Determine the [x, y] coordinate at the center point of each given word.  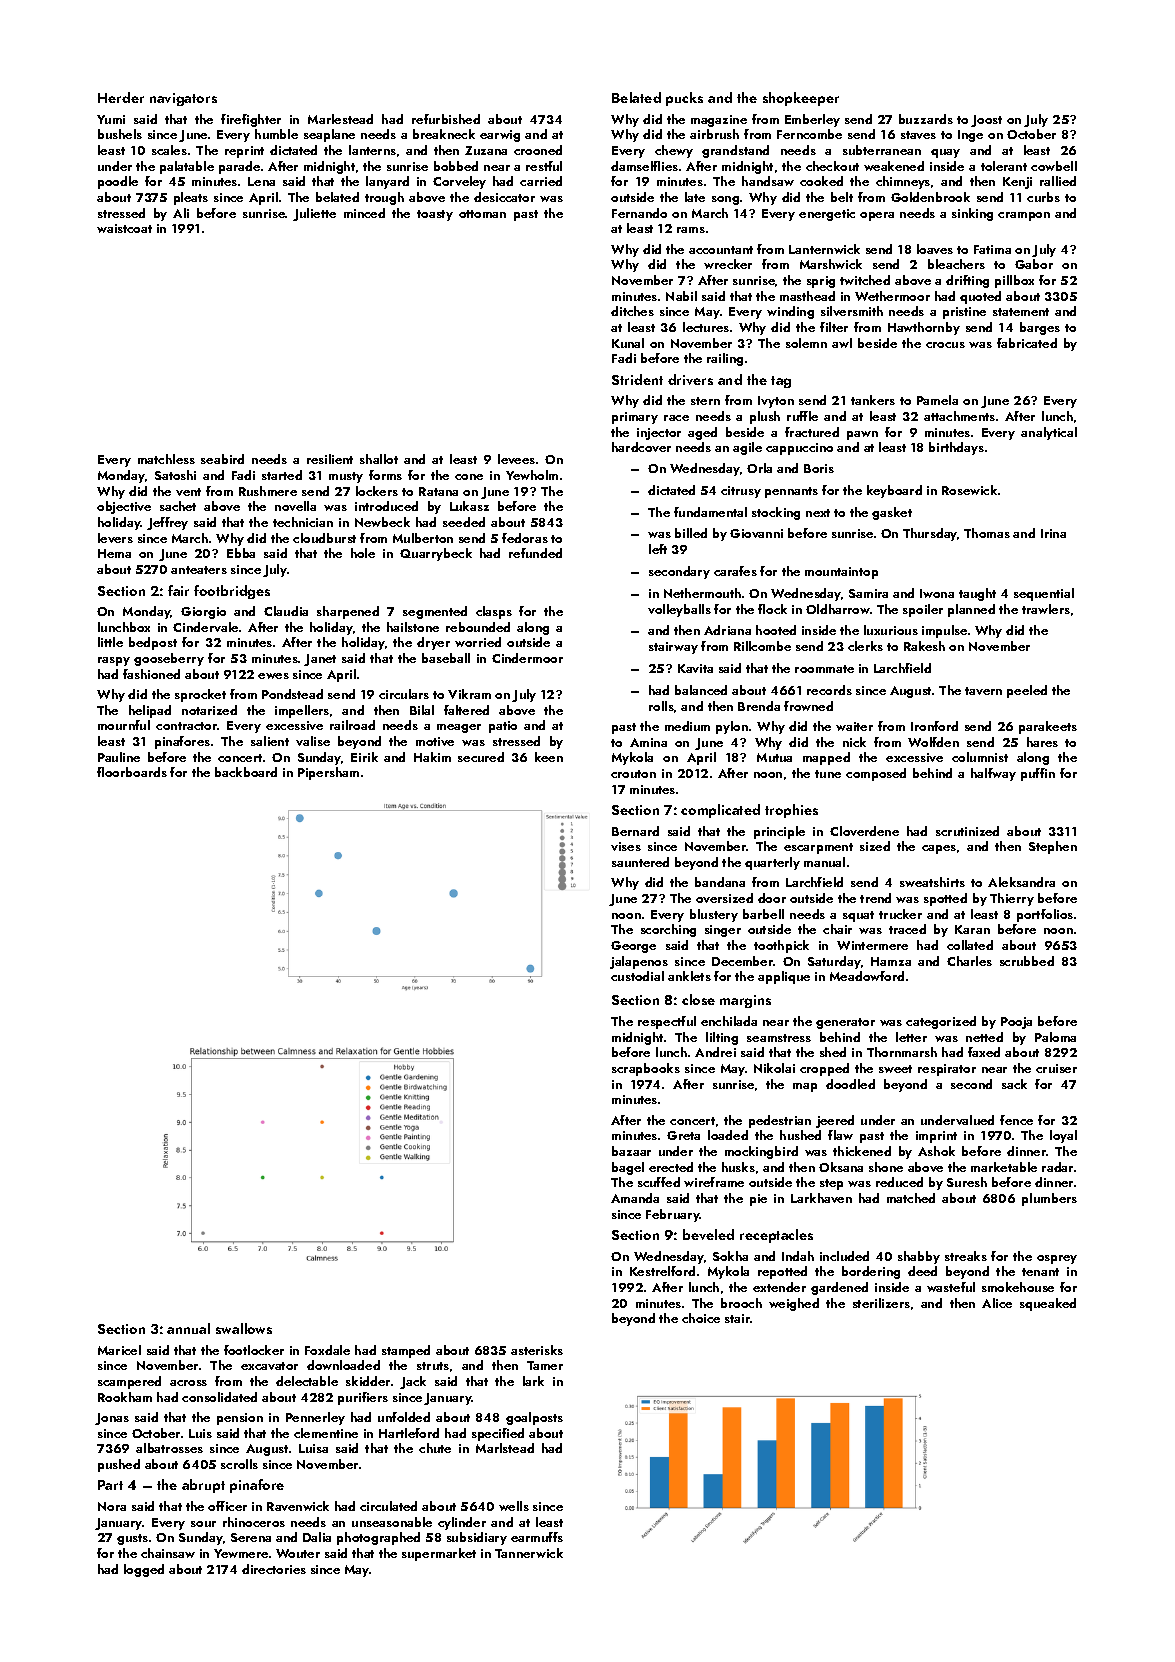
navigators [183, 99]
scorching [668, 930]
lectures [706, 327]
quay [945, 153]
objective [124, 507]
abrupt [203, 1486]
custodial [637, 976]
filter [834, 327]
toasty [435, 215]
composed [876, 774]
